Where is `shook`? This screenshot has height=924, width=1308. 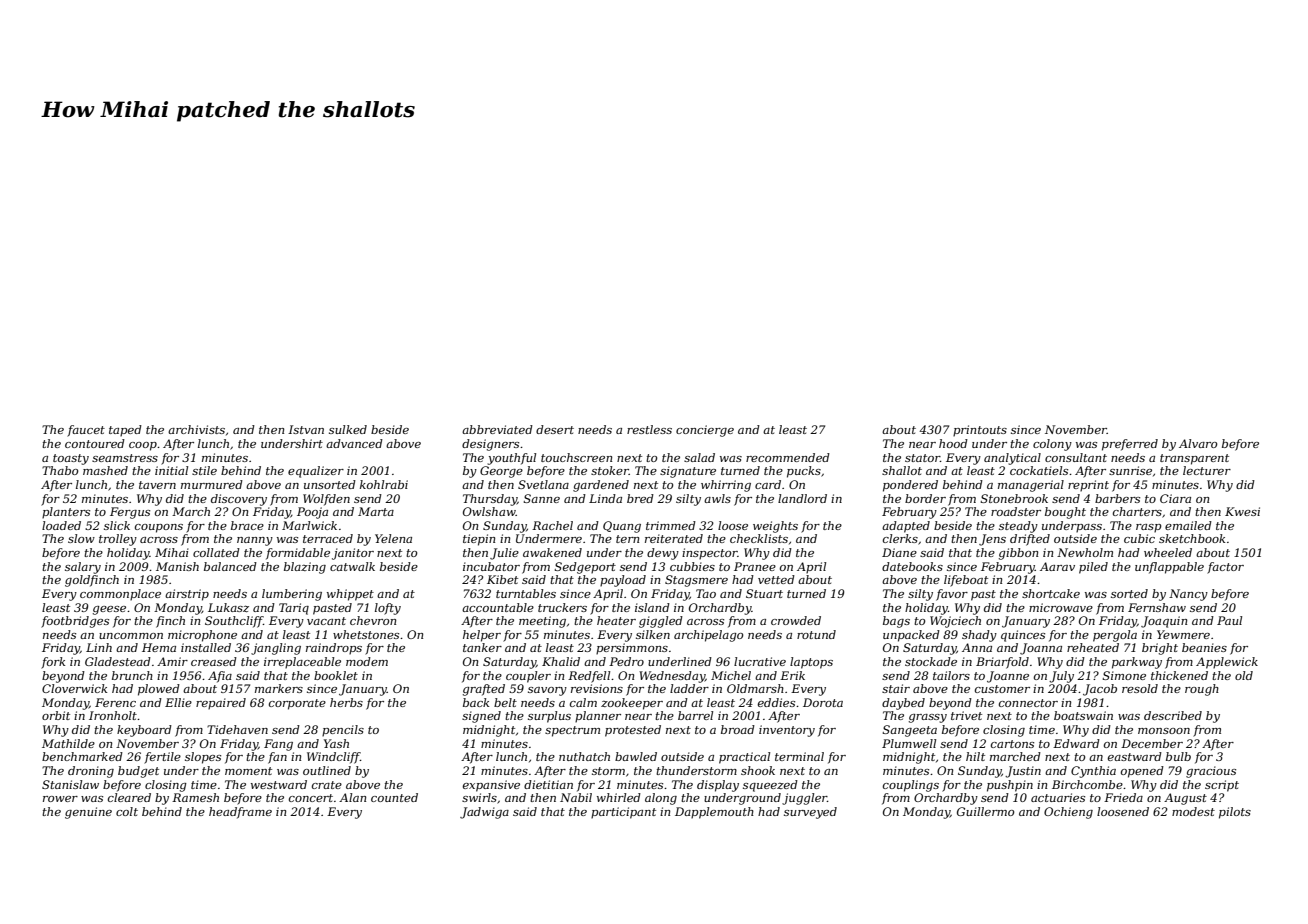
shook is located at coordinates (758, 770).
